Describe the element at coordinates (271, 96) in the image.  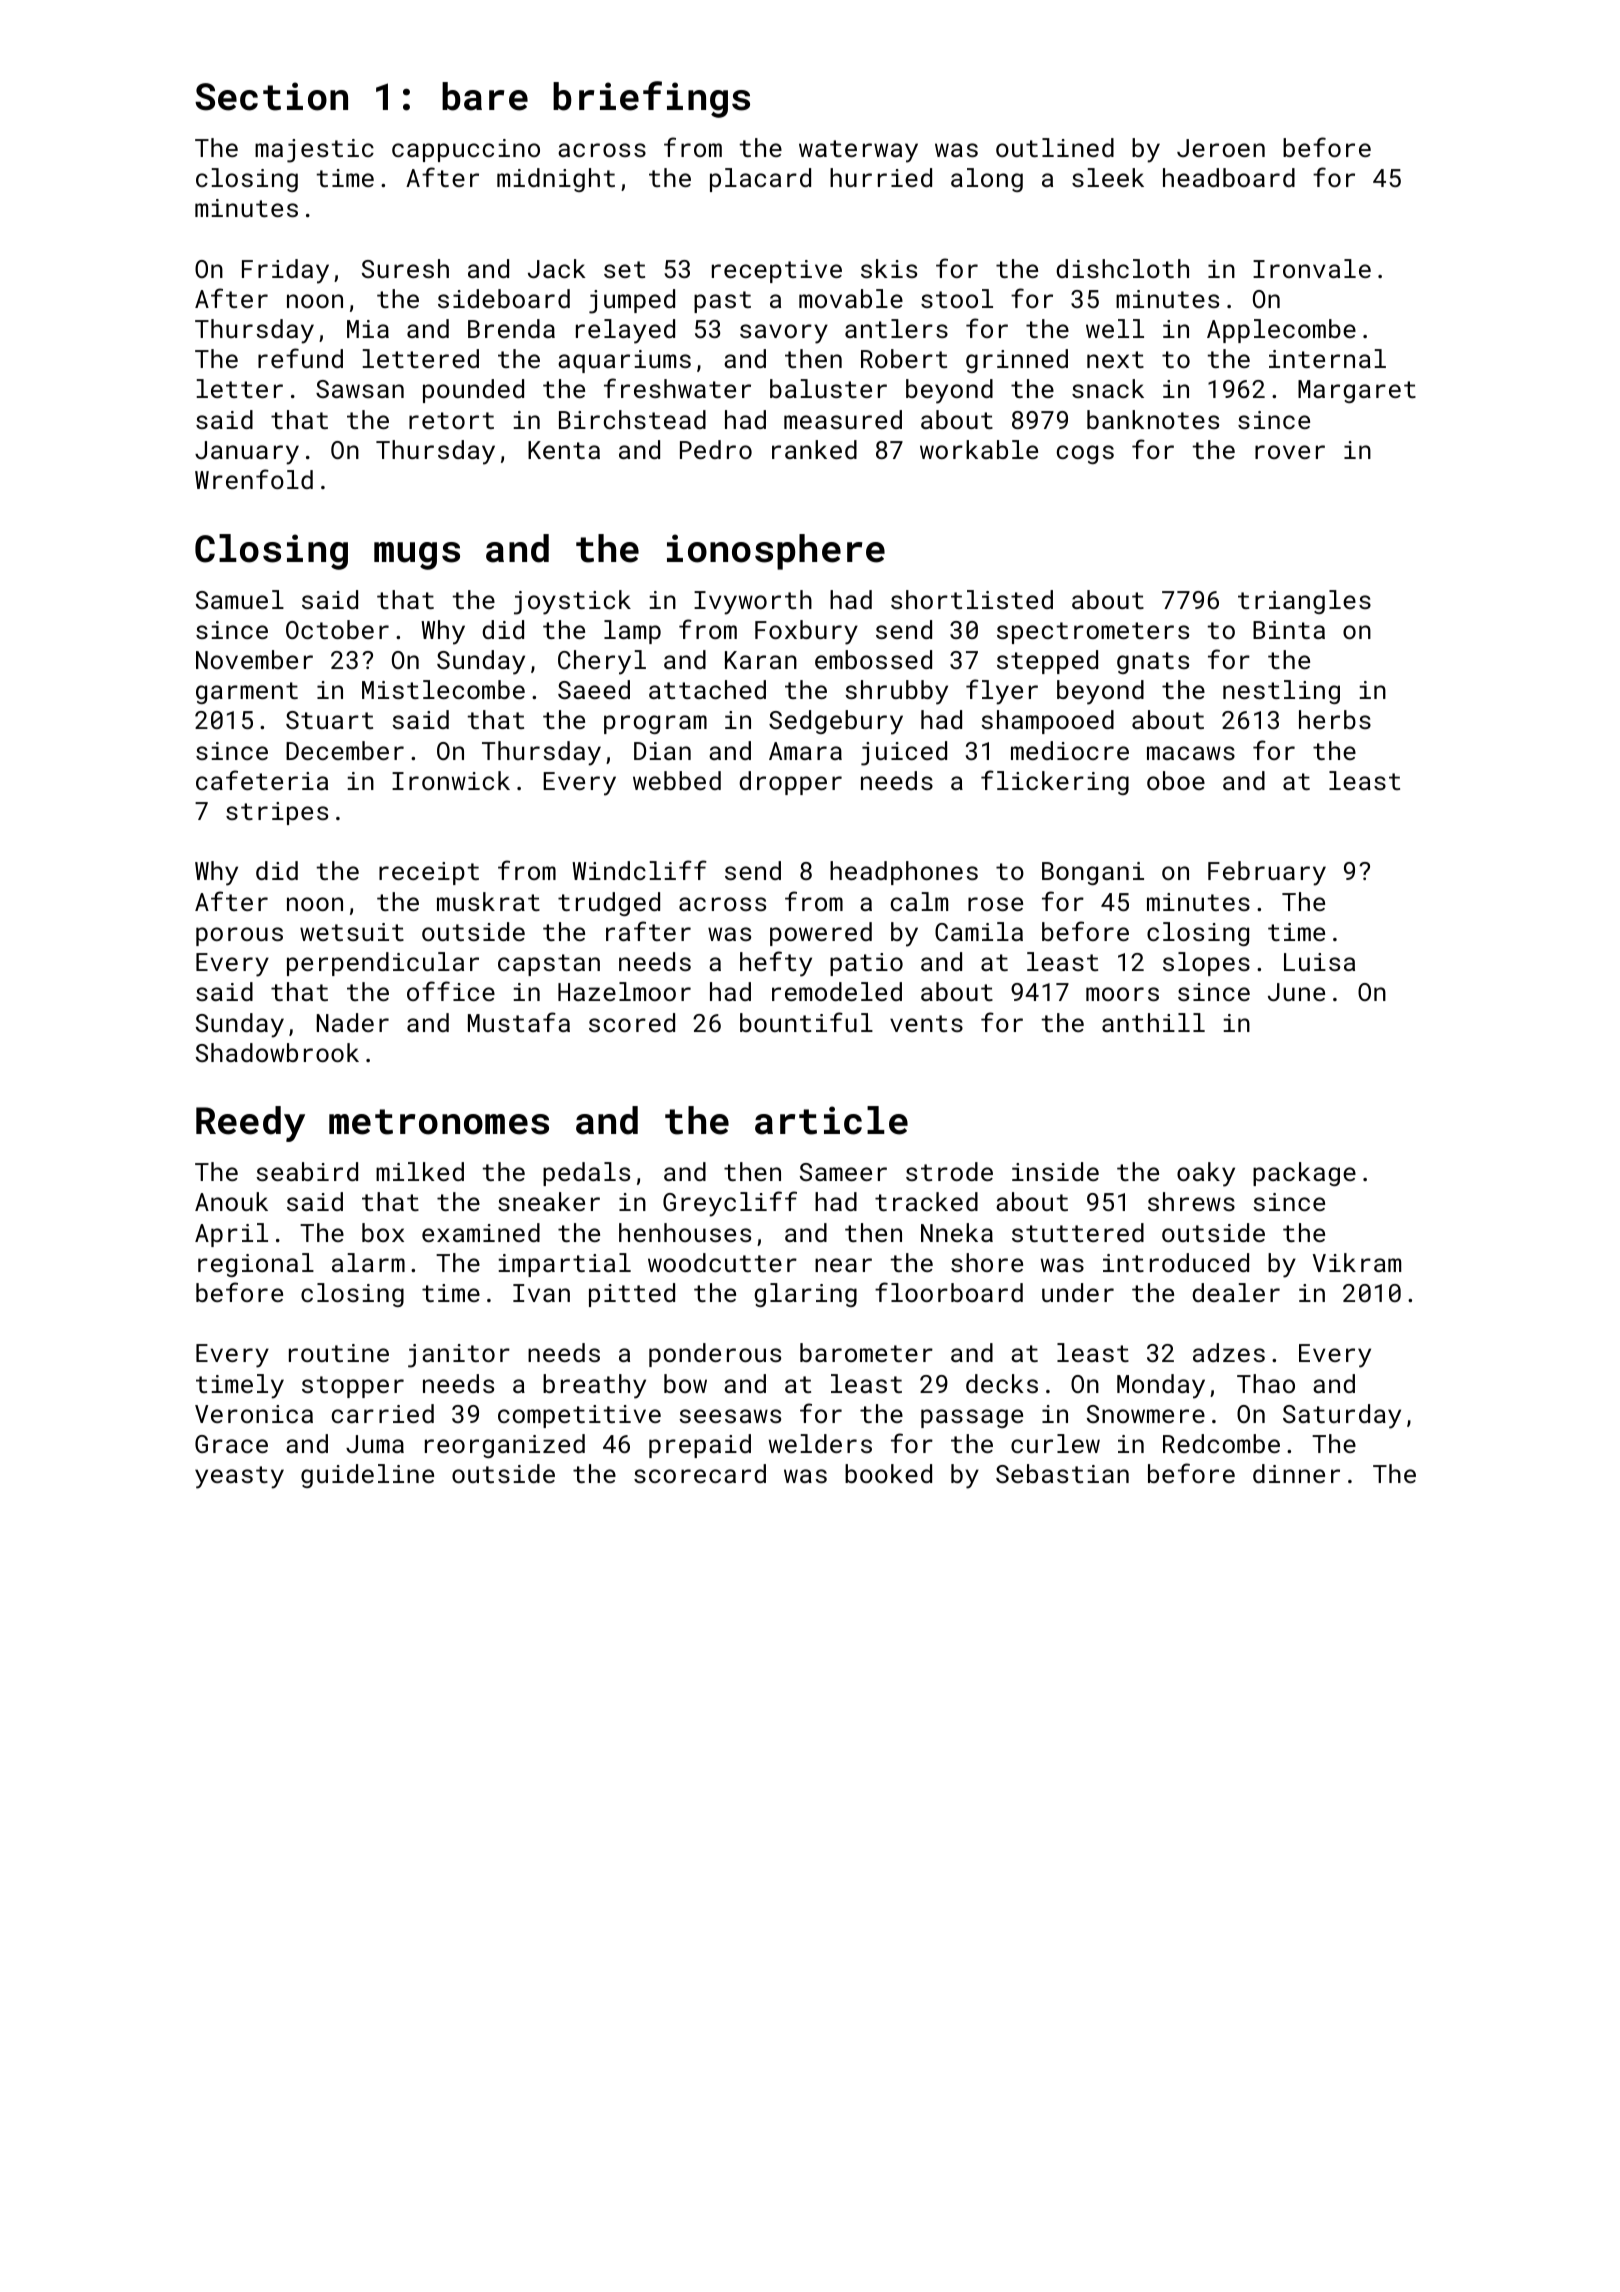
I see `Section` at that location.
